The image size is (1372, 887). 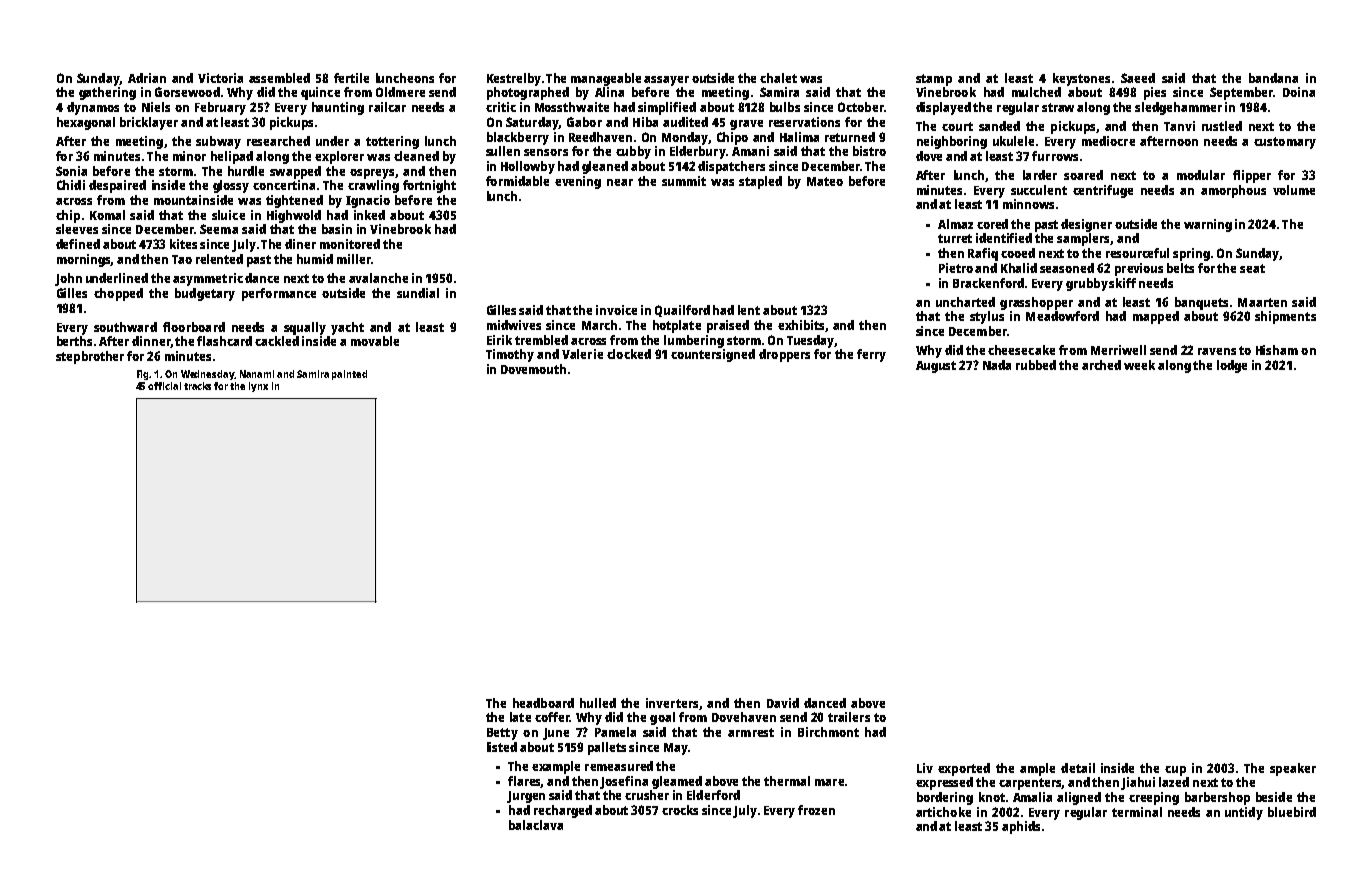 What do you see at coordinates (620, 182) in the screenshot?
I see `near` at bounding box center [620, 182].
